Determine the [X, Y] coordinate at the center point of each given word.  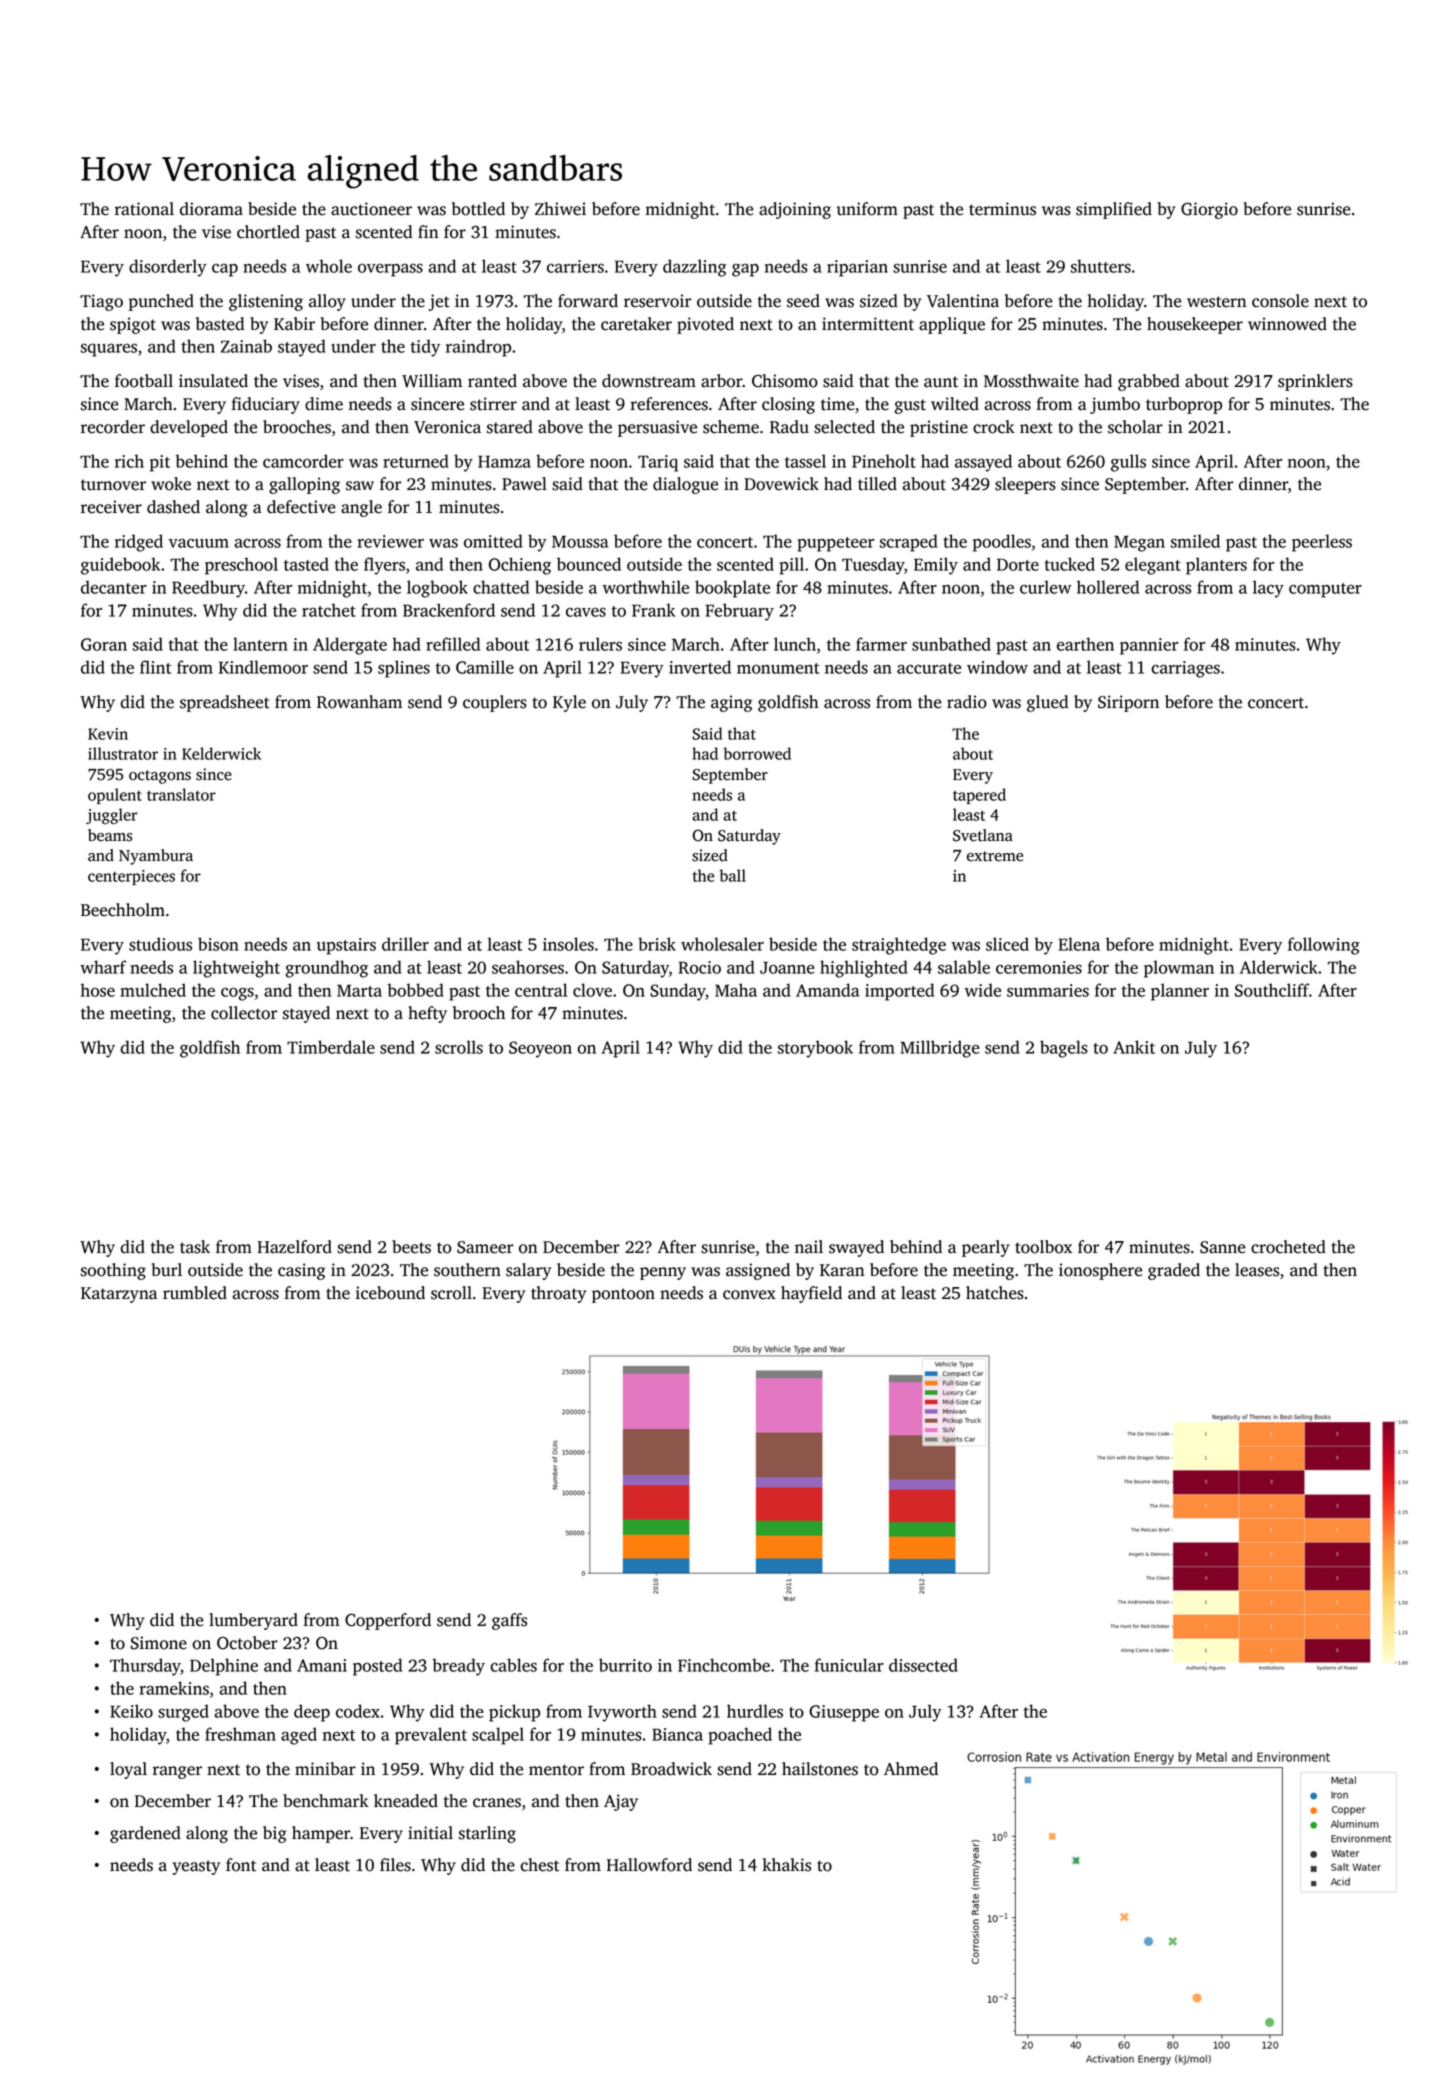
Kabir [294, 324]
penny [663, 1273]
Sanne [1223, 1247]
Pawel [524, 484]
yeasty [196, 1867]
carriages [1185, 669]
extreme [995, 856]
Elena [1079, 944]
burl [167, 1270]
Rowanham [359, 702]
